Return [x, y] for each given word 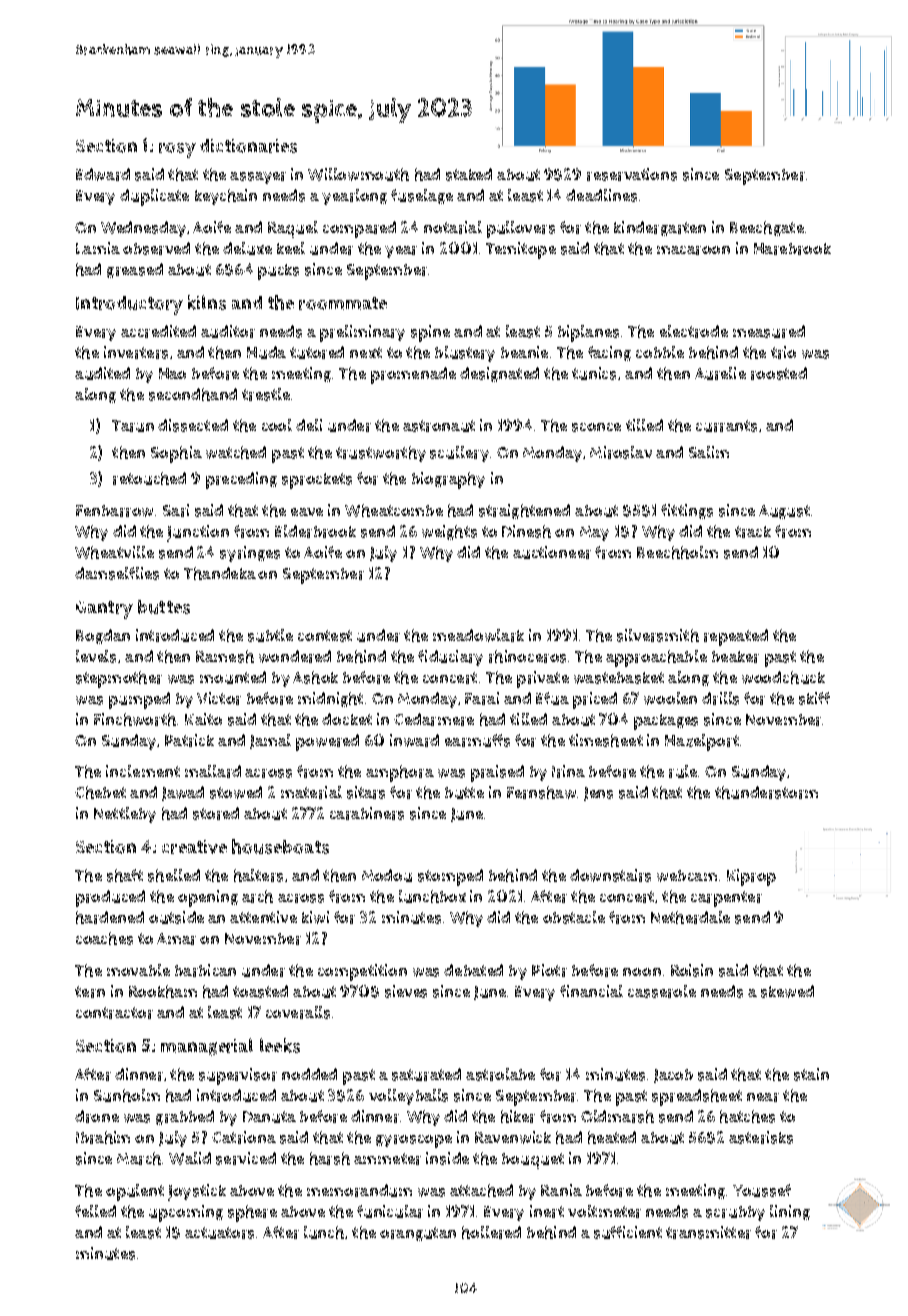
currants [726, 426]
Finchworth [135, 719]
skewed [787, 991]
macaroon [693, 250]
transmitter [708, 1232]
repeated [736, 637]
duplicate [154, 197]
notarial [453, 227]
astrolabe [500, 1074]
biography [448, 480]
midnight [330, 699]
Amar [176, 939]
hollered [491, 1232]
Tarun [133, 426]
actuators [219, 1233]
